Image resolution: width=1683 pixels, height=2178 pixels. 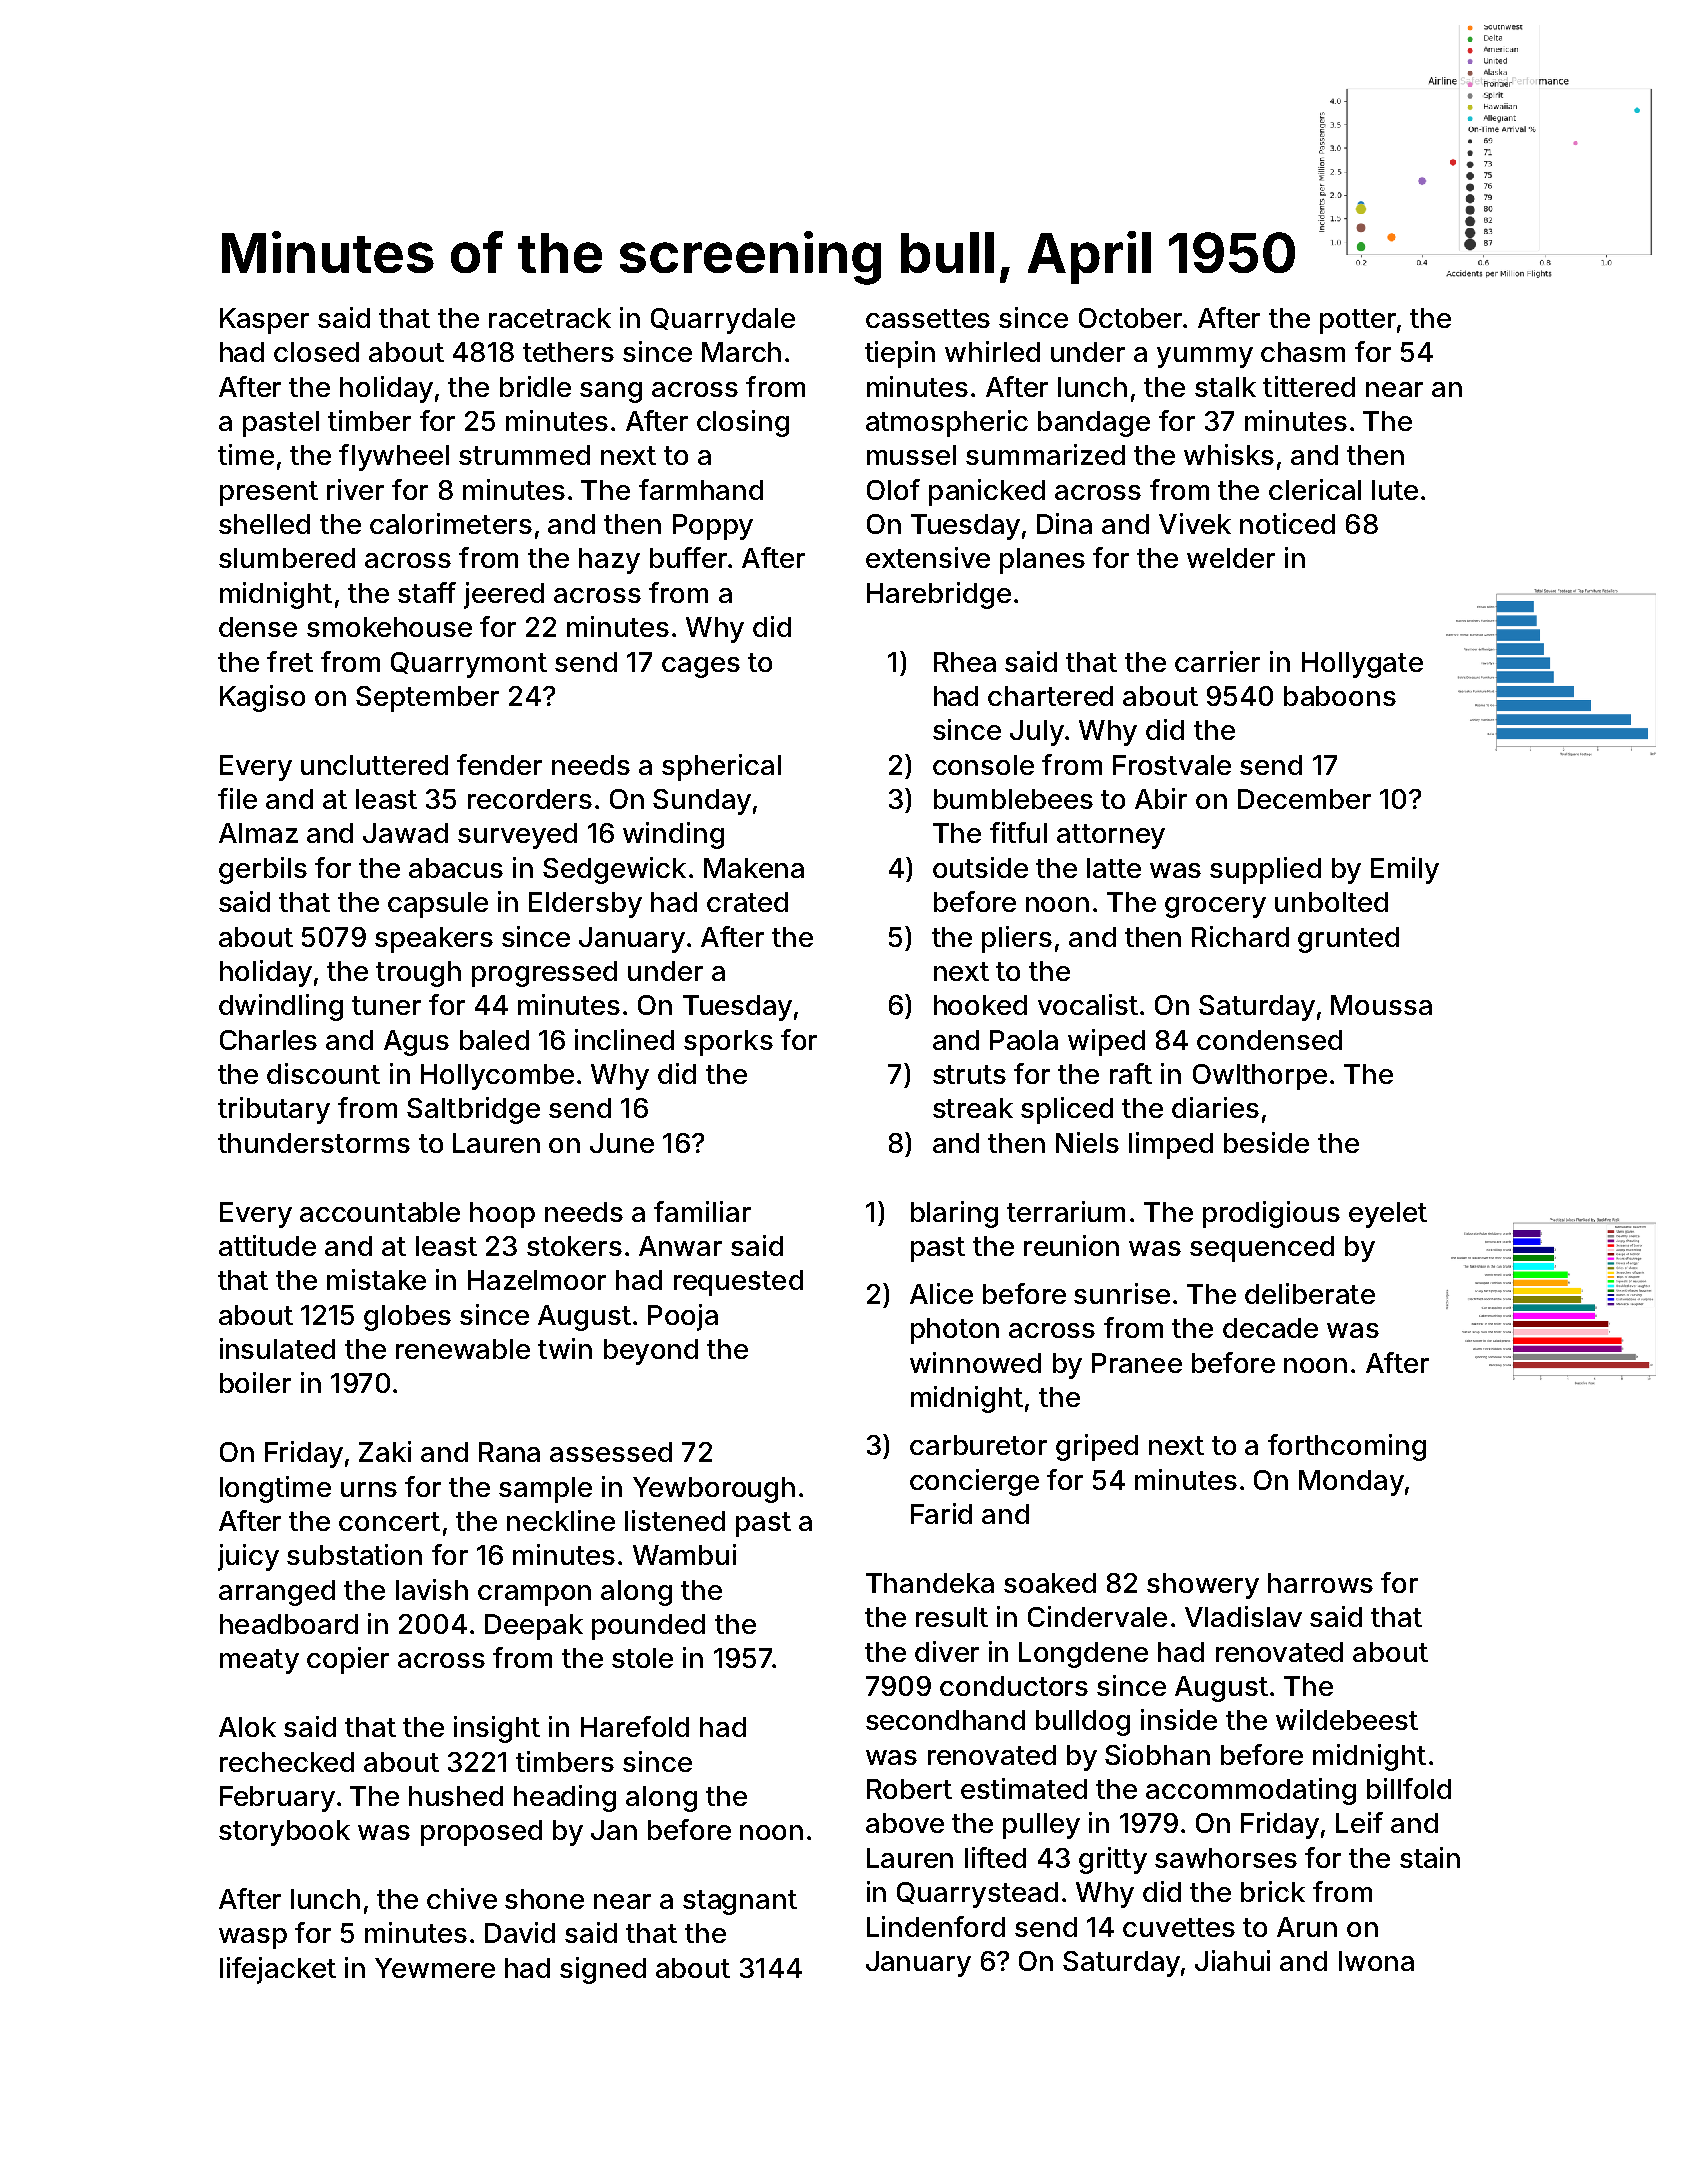 I want to click on Rana, so click(x=509, y=1452).
